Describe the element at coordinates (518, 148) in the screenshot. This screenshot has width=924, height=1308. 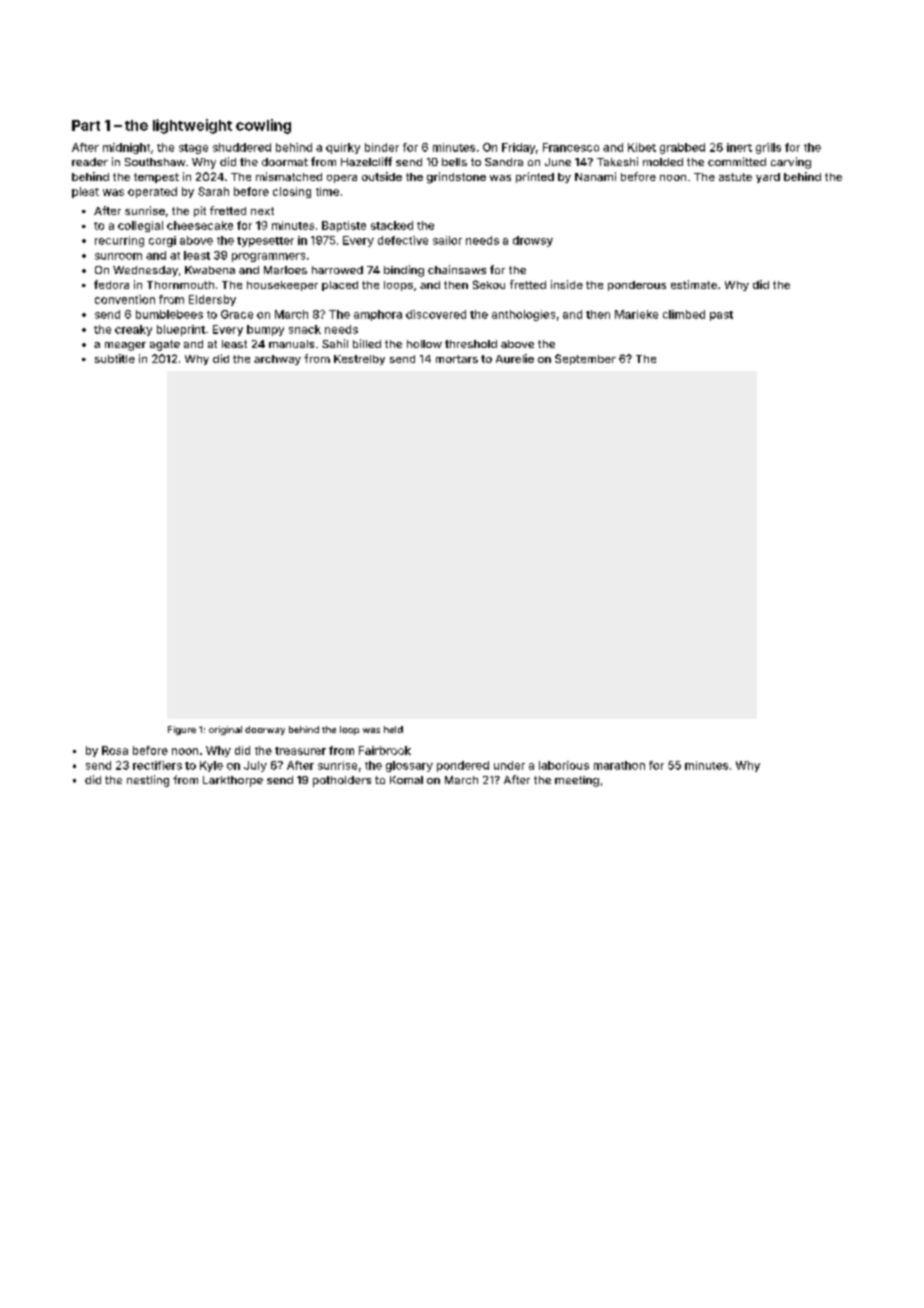
I see `Friday` at that location.
